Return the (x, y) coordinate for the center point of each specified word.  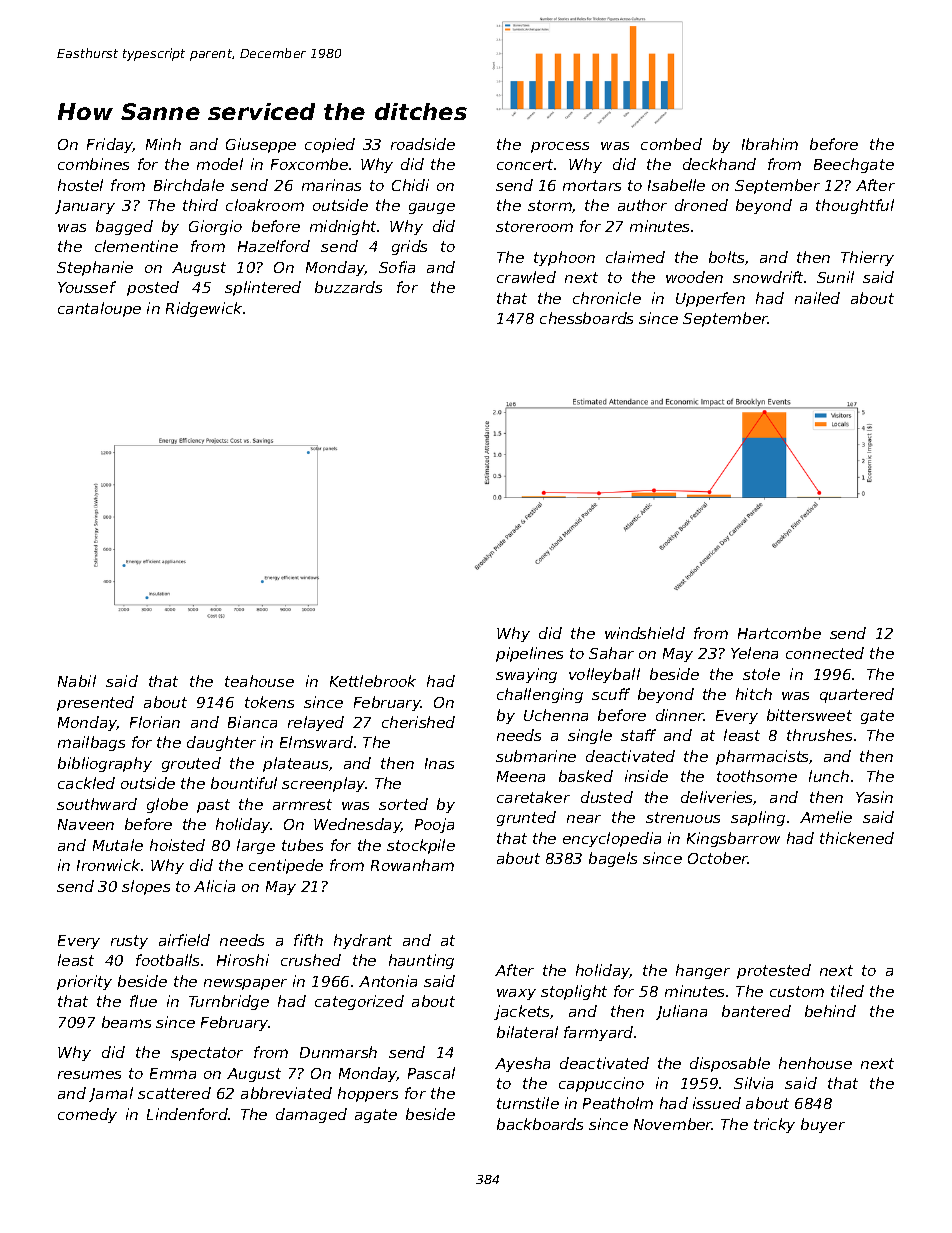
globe (167, 805)
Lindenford (187, 1114)
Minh (163, 144)
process (560, 147)
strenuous (683, 817)
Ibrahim (770, 144)
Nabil (77, 681)
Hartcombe (779, 633)
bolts (726, 257)
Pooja (434, 825)
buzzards (348, 287)
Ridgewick (204, 309)
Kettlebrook (373, 681)
